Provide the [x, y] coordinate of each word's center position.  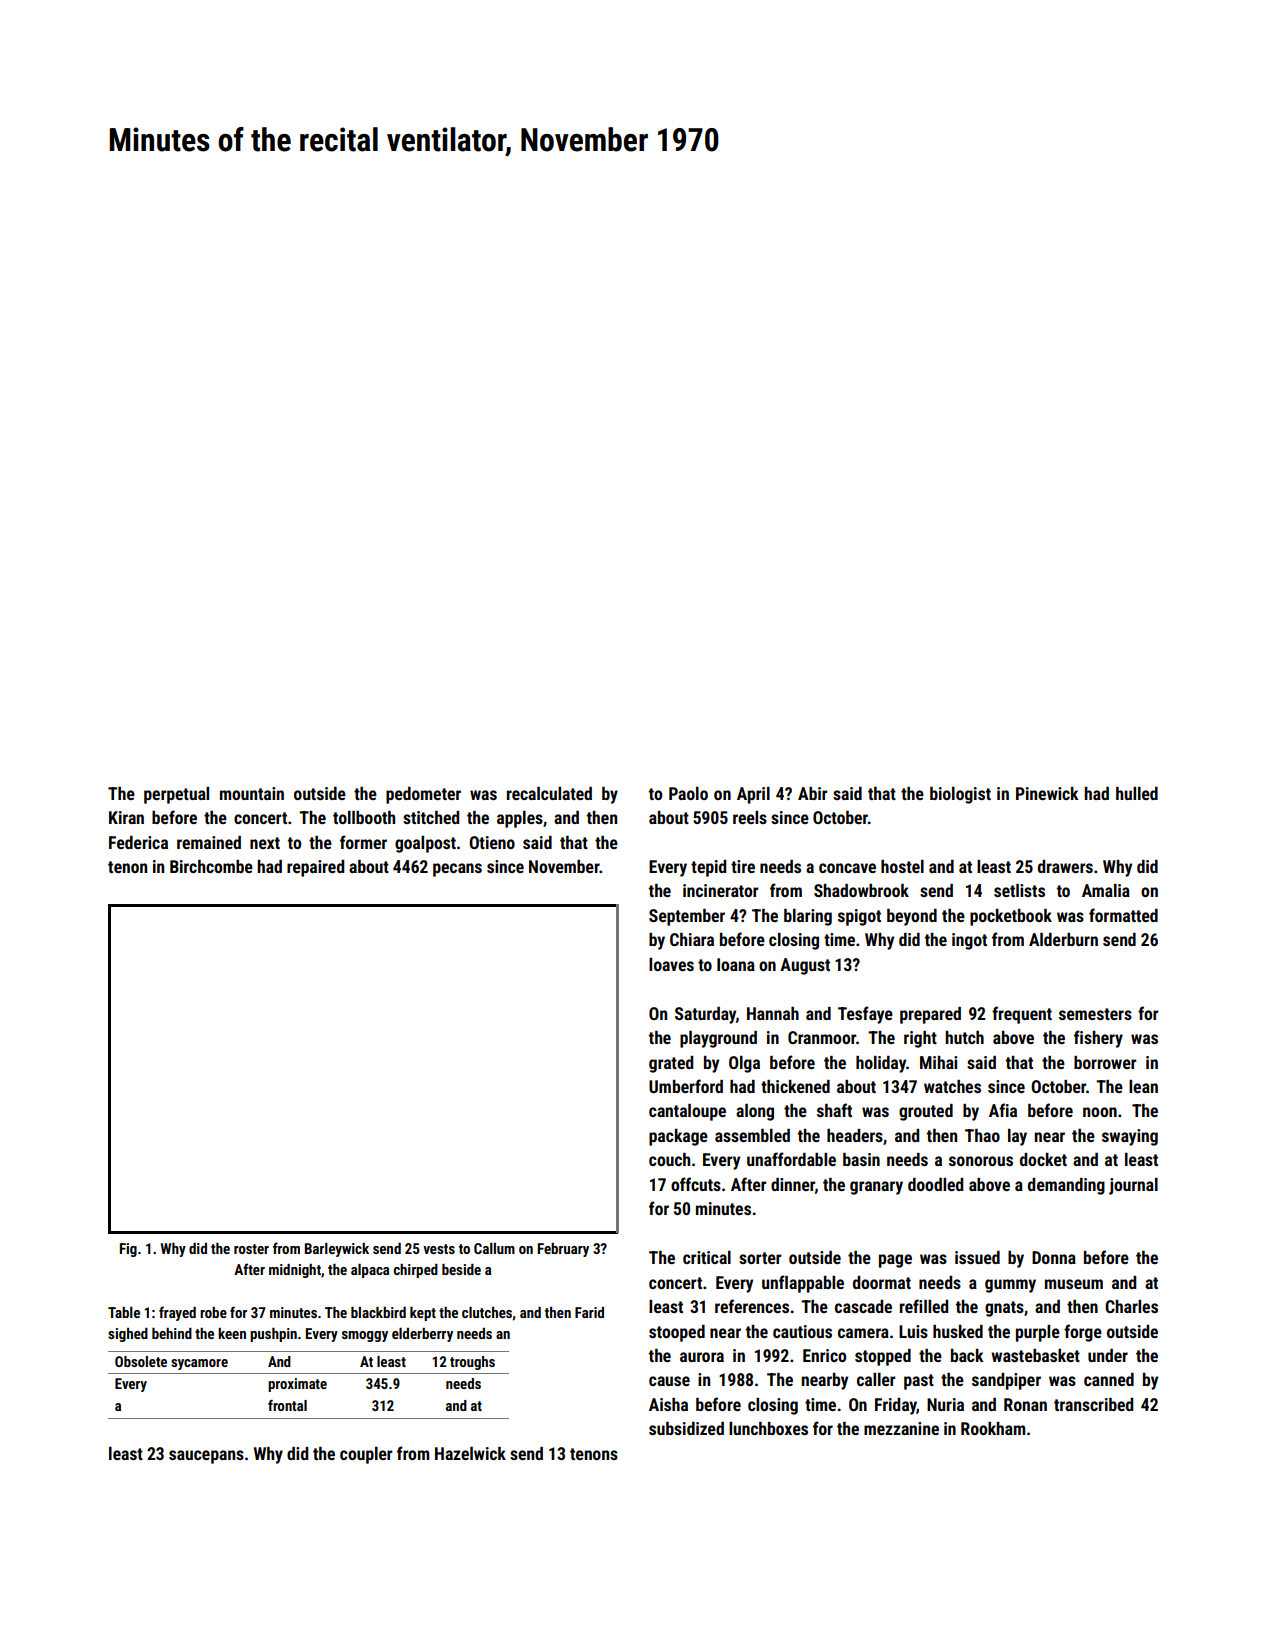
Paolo [688, 793]
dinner [793, 1184]
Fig [128, 1250]
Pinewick [1047, 793]
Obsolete [141, 1361]
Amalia [1106, 890]
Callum [494, 1248]
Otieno [492, 842]
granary [876, 1188]
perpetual [176, 795]
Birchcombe [211, 866]
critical [707, 1257]
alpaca [370, 1271]
